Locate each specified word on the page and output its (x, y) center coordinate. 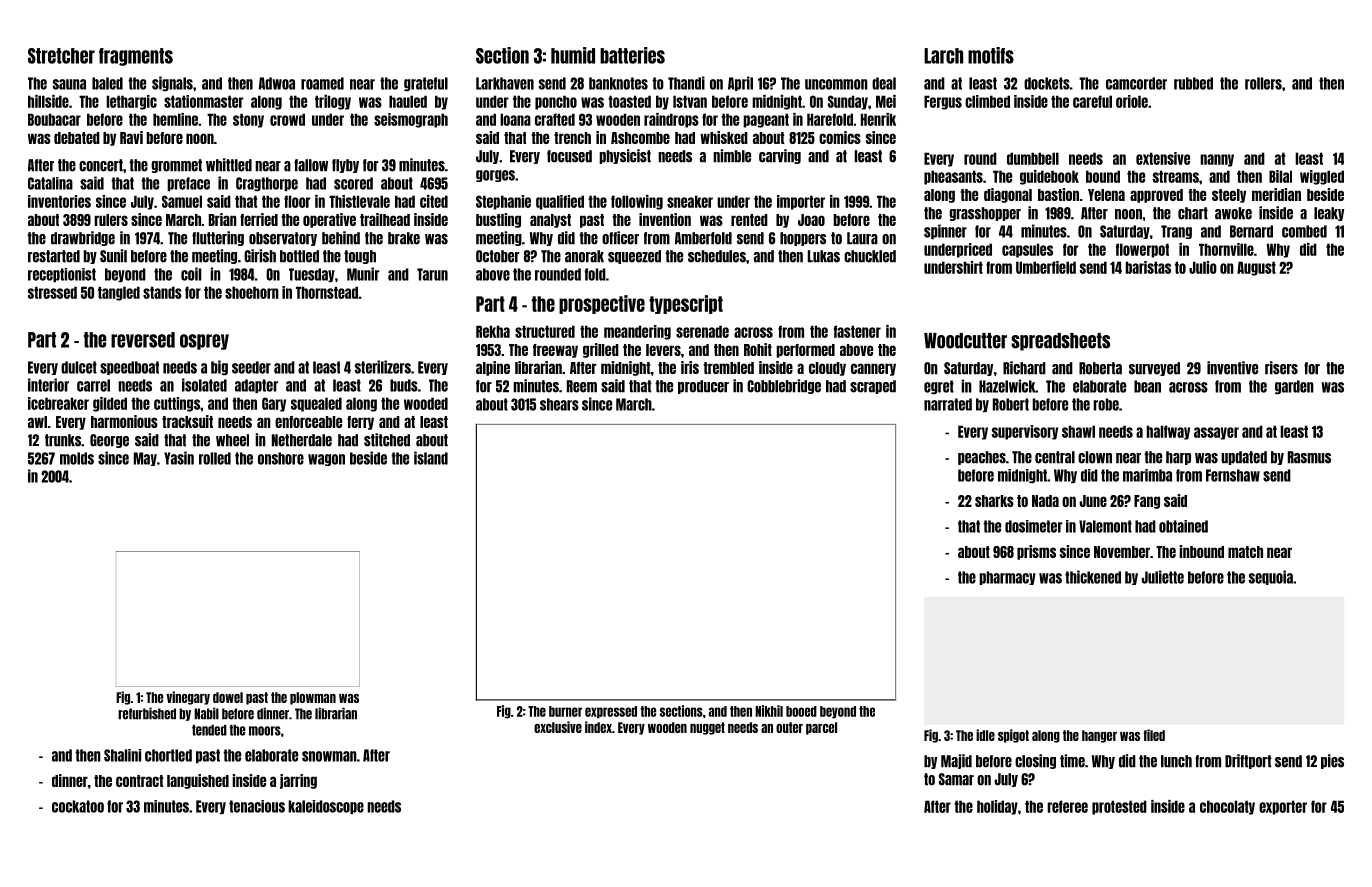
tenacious (257, 806)
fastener (857, 331)
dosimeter (1034, 526)
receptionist (62, 275)
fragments (136, 57)
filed (1154, 735)
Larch (943, 56)
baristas (1148, 267)
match (1245, 552)
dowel (228, 697)
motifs (991, 55)
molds (77, 458)
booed (801, 711)
